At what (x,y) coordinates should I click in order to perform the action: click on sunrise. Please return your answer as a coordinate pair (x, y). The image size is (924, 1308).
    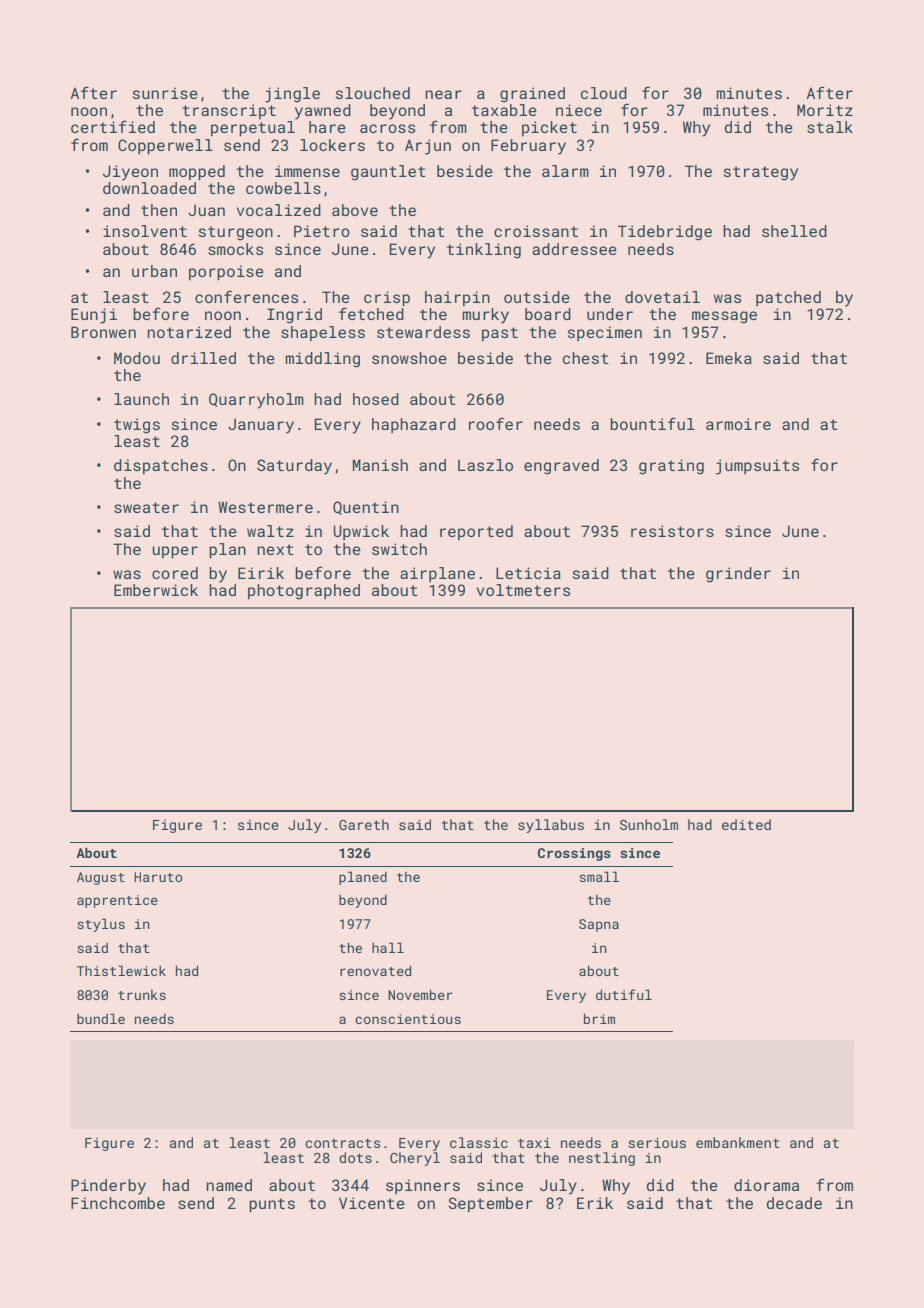
    Looking at the image, I should click on (165, 93).
